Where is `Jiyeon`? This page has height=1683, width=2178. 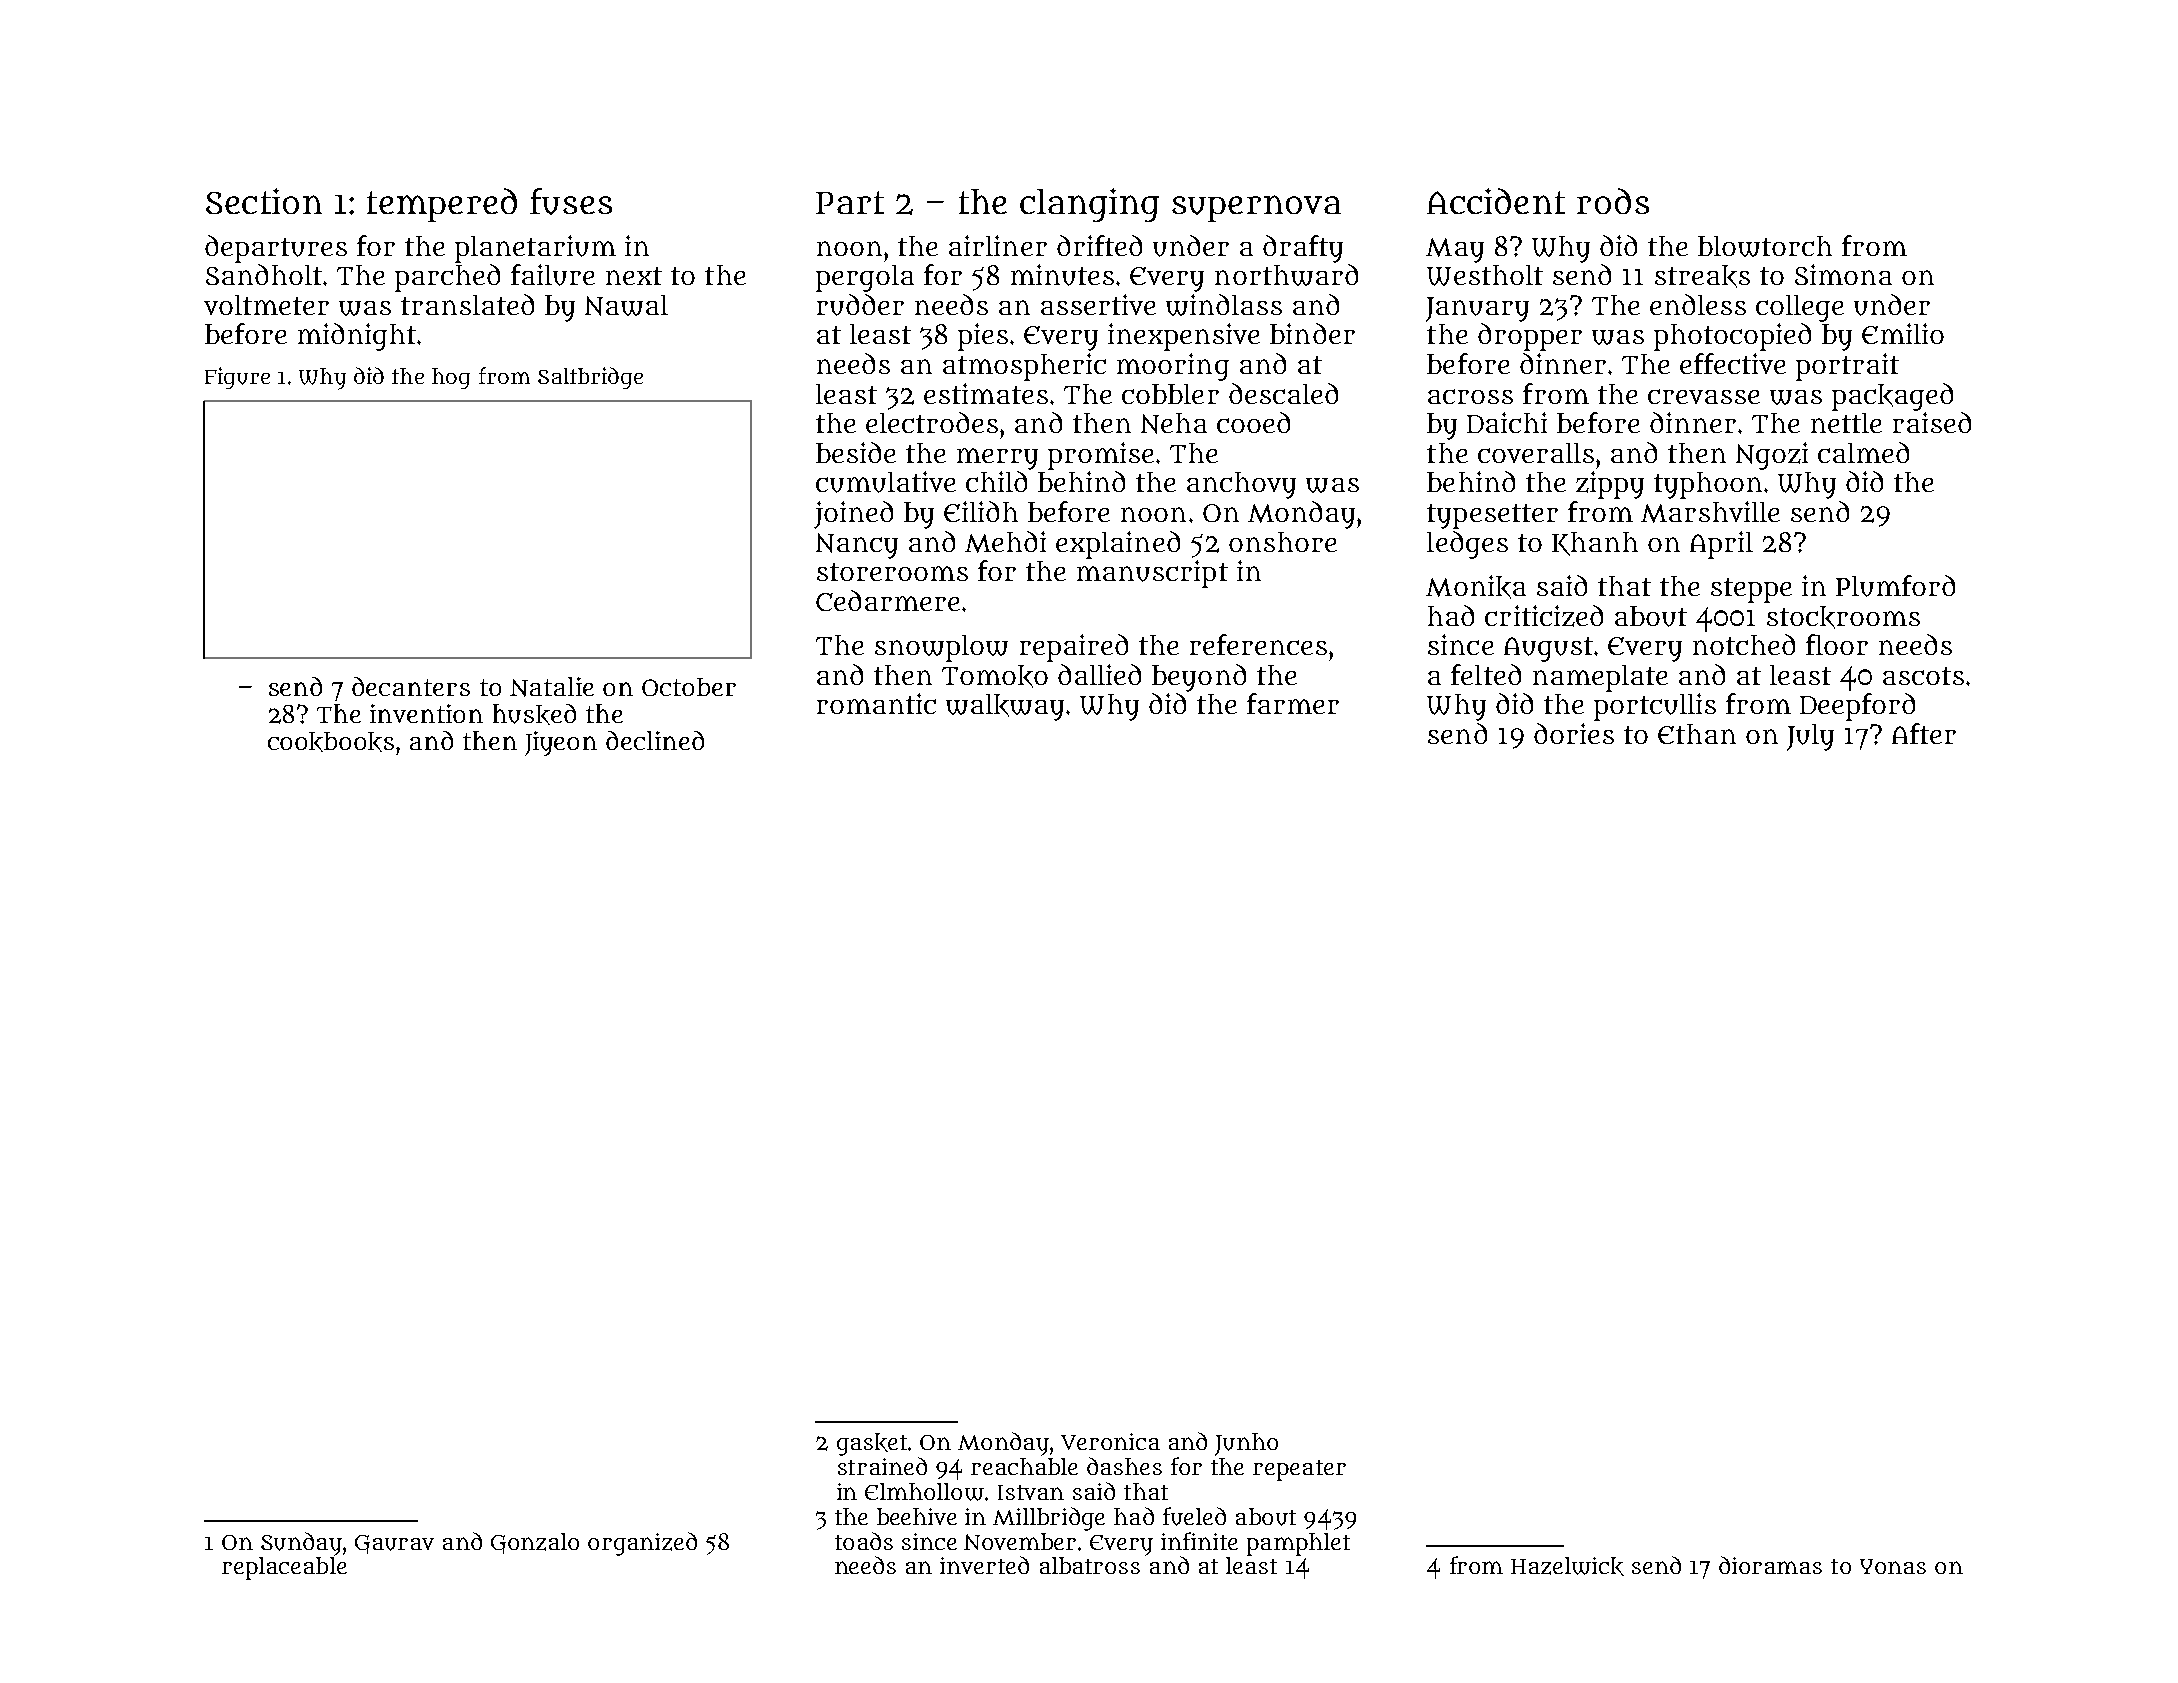 Jiyeon is located at coordinates (561, 743).
